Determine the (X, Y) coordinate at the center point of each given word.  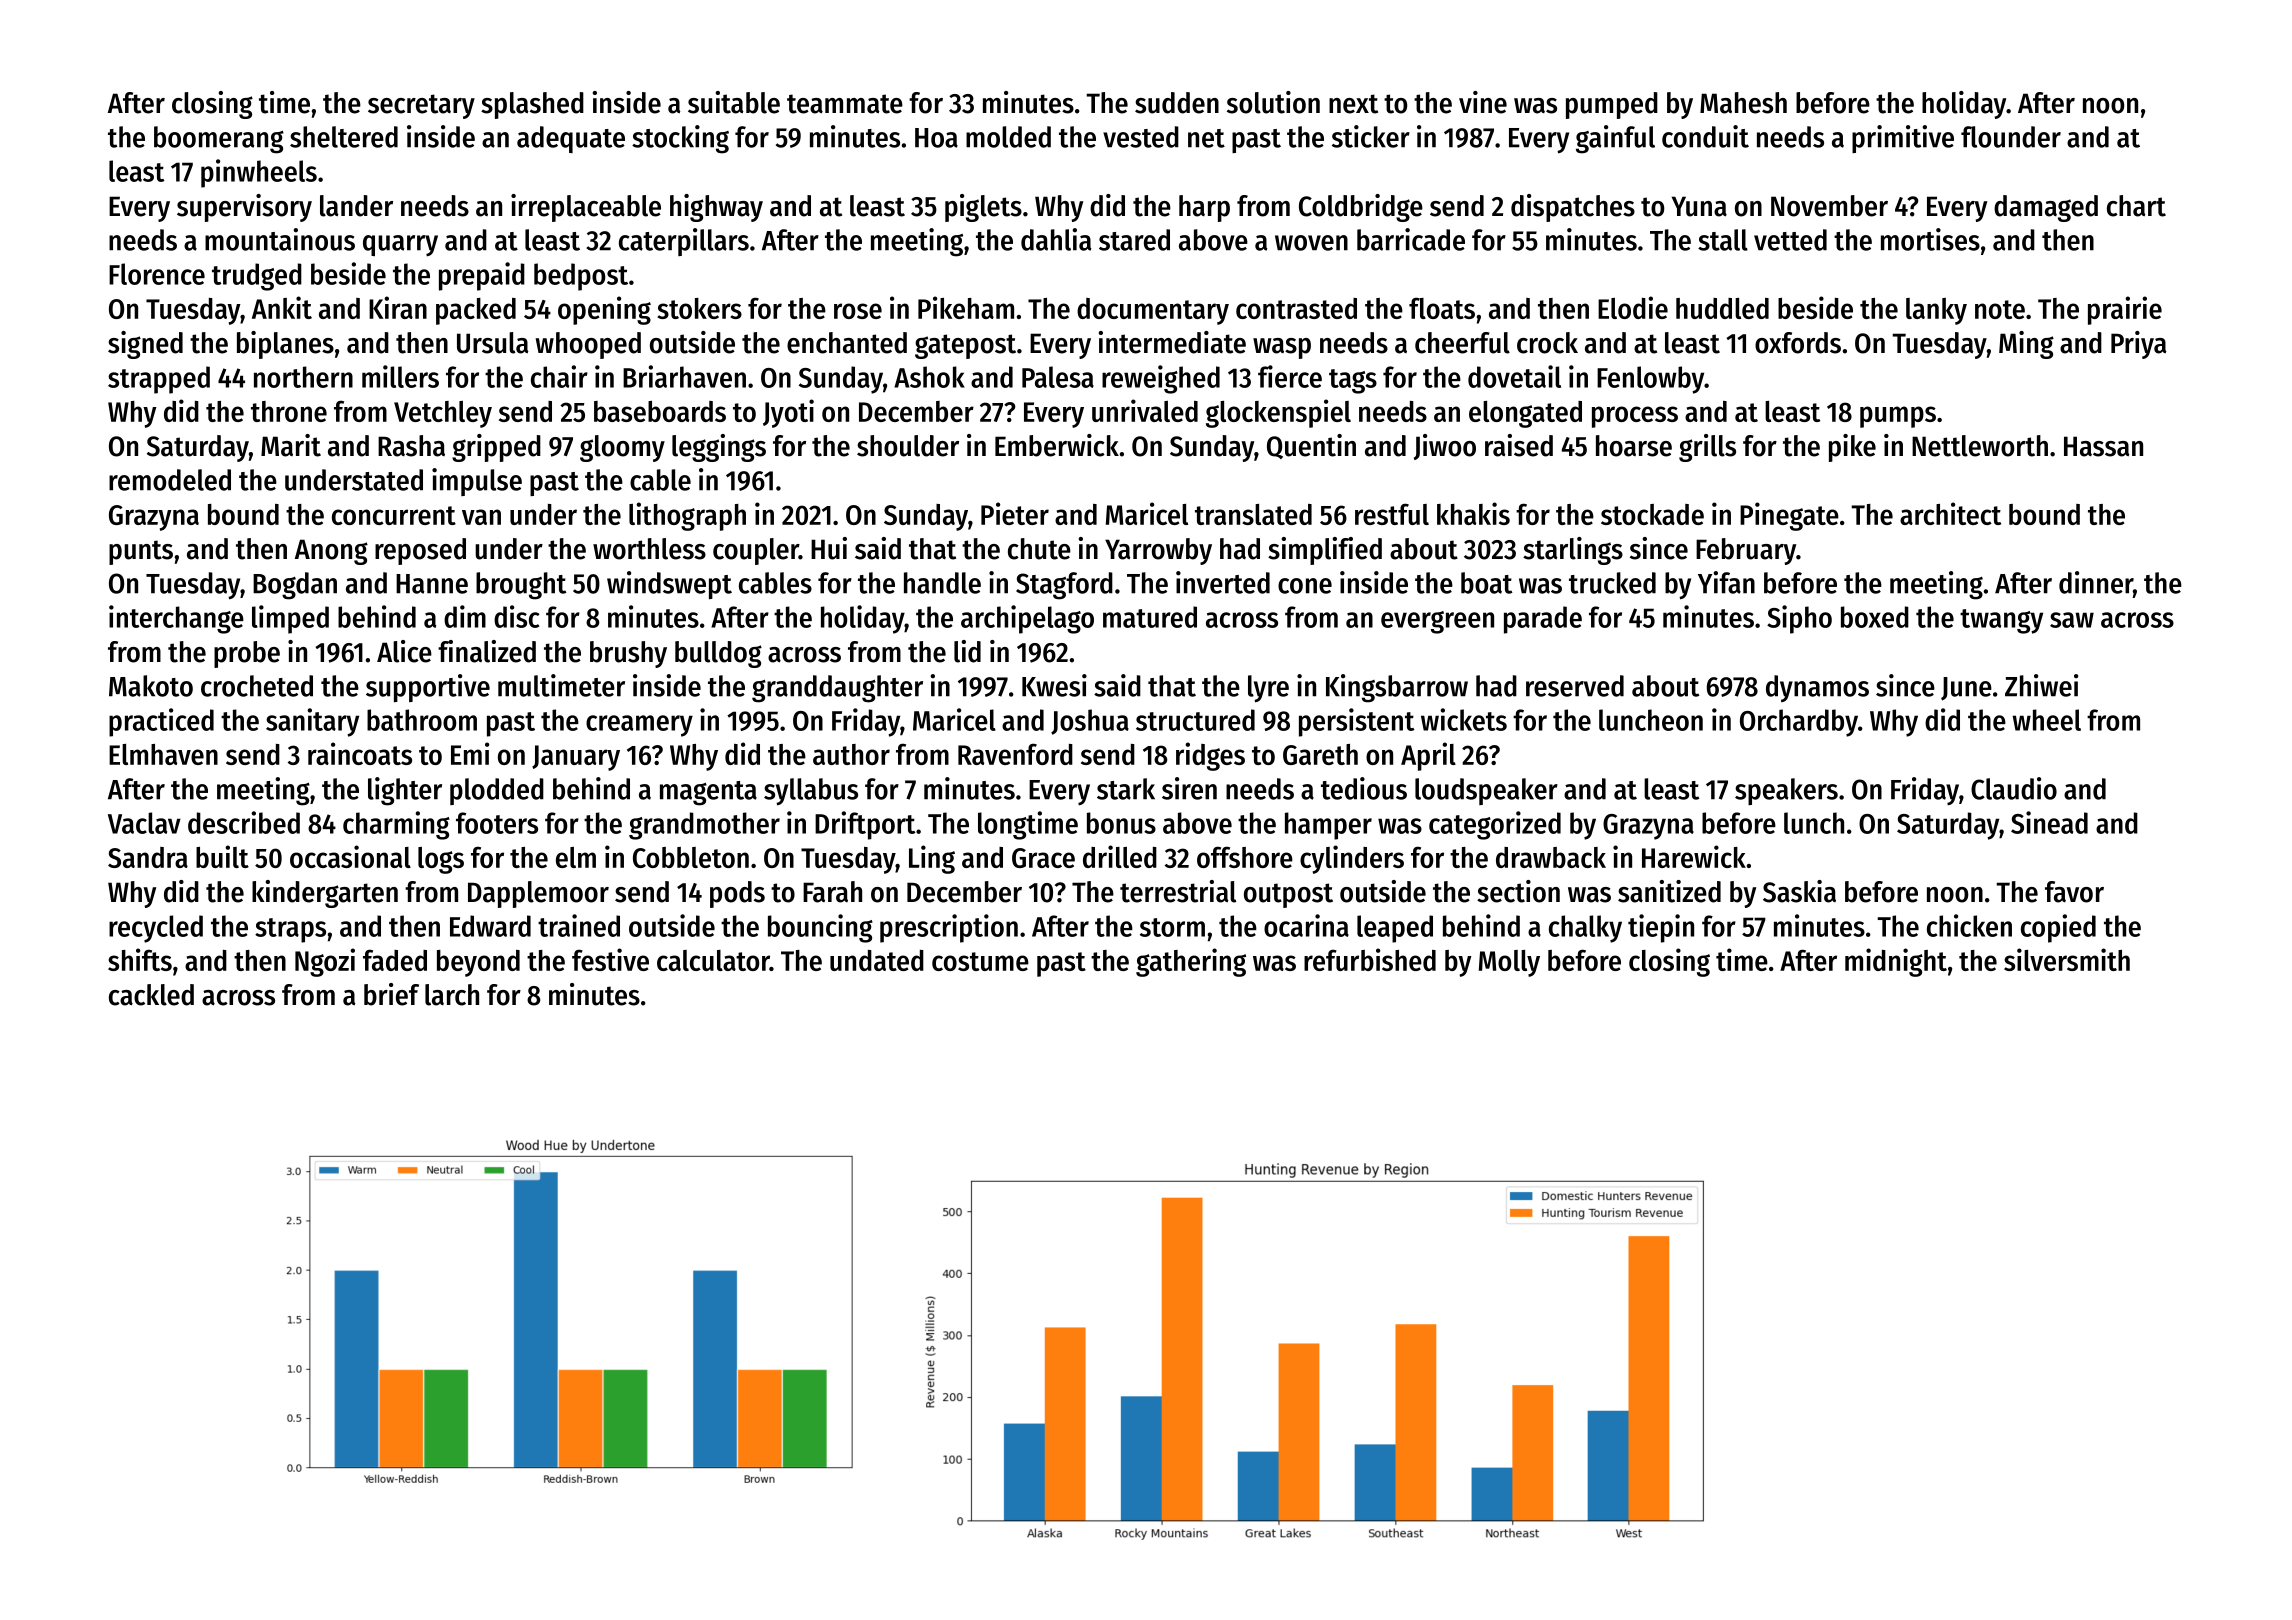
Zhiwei (2041, 685)
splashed (532, 105)
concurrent (394, 515)
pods (737, 894)
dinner (2096, 582)
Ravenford (1015, 754)
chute (1039, 549)
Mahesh (1743, 103)
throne (289, 411)
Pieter (1015, 513)
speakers (1786, 791)
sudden (1177, 103)
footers (497, 823)
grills (1707, 448)
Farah (832, 892)
